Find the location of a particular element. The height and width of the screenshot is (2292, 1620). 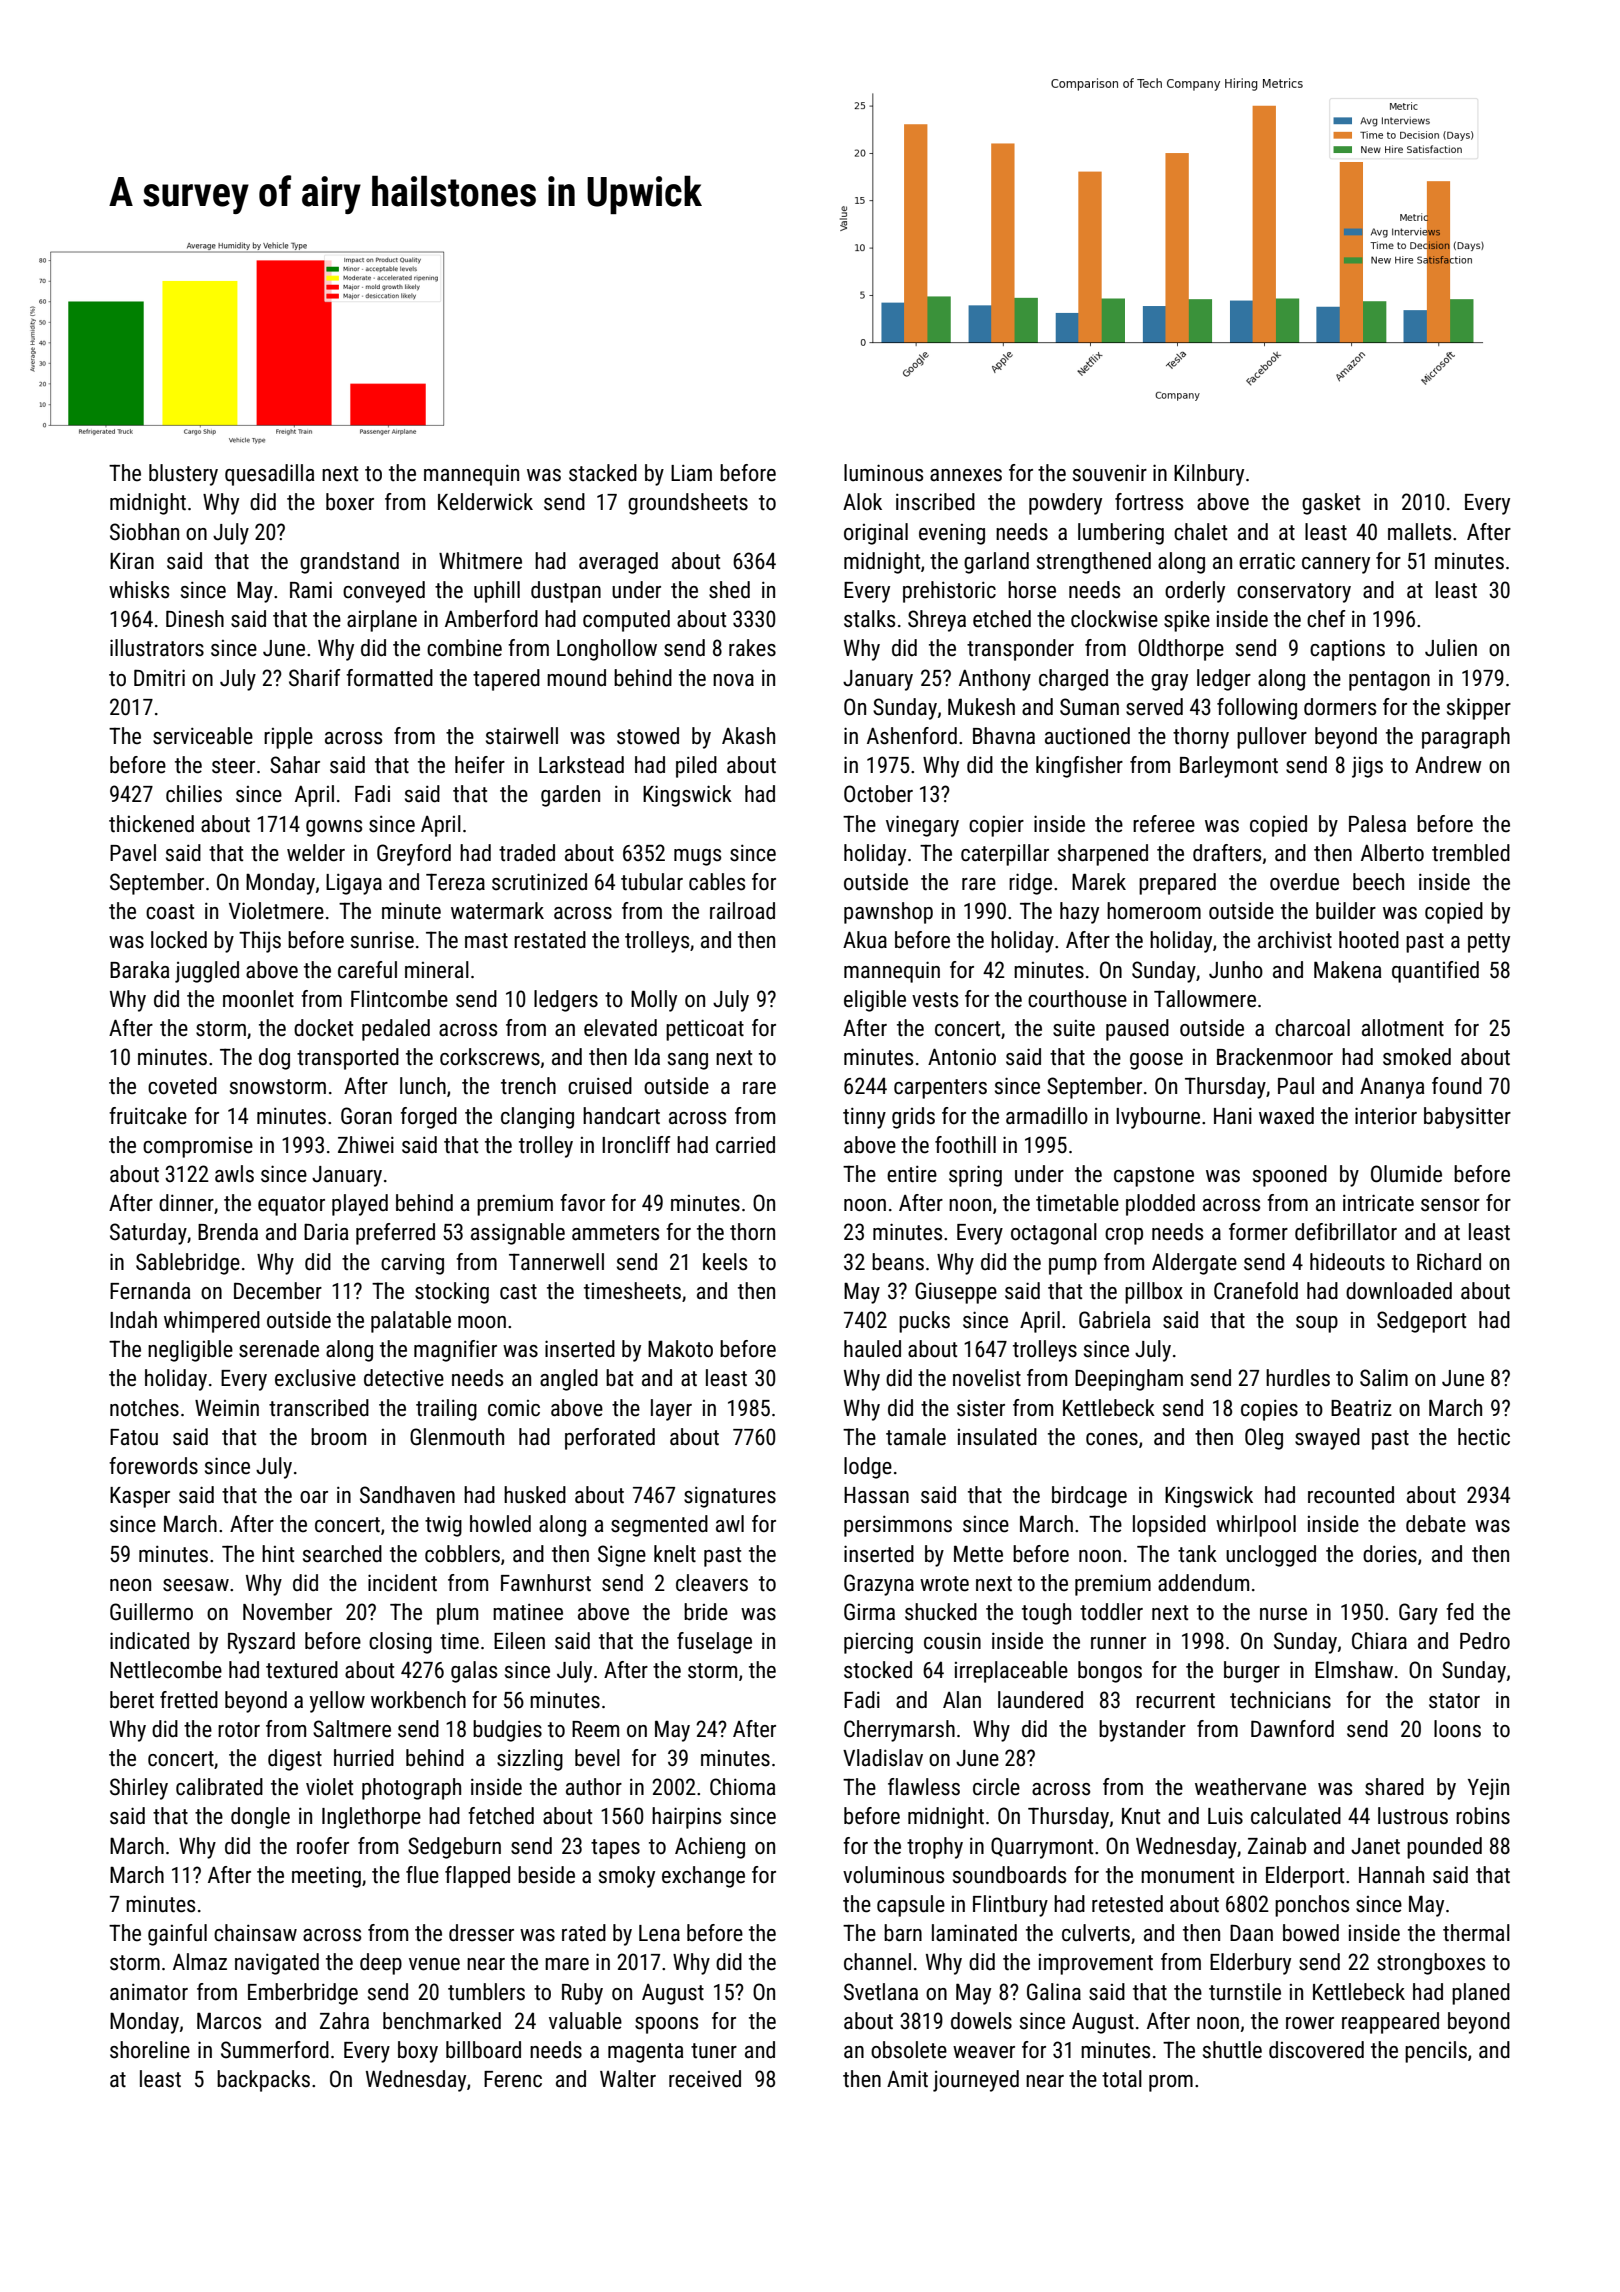

archivist is located at coordinates (1295, 940).
